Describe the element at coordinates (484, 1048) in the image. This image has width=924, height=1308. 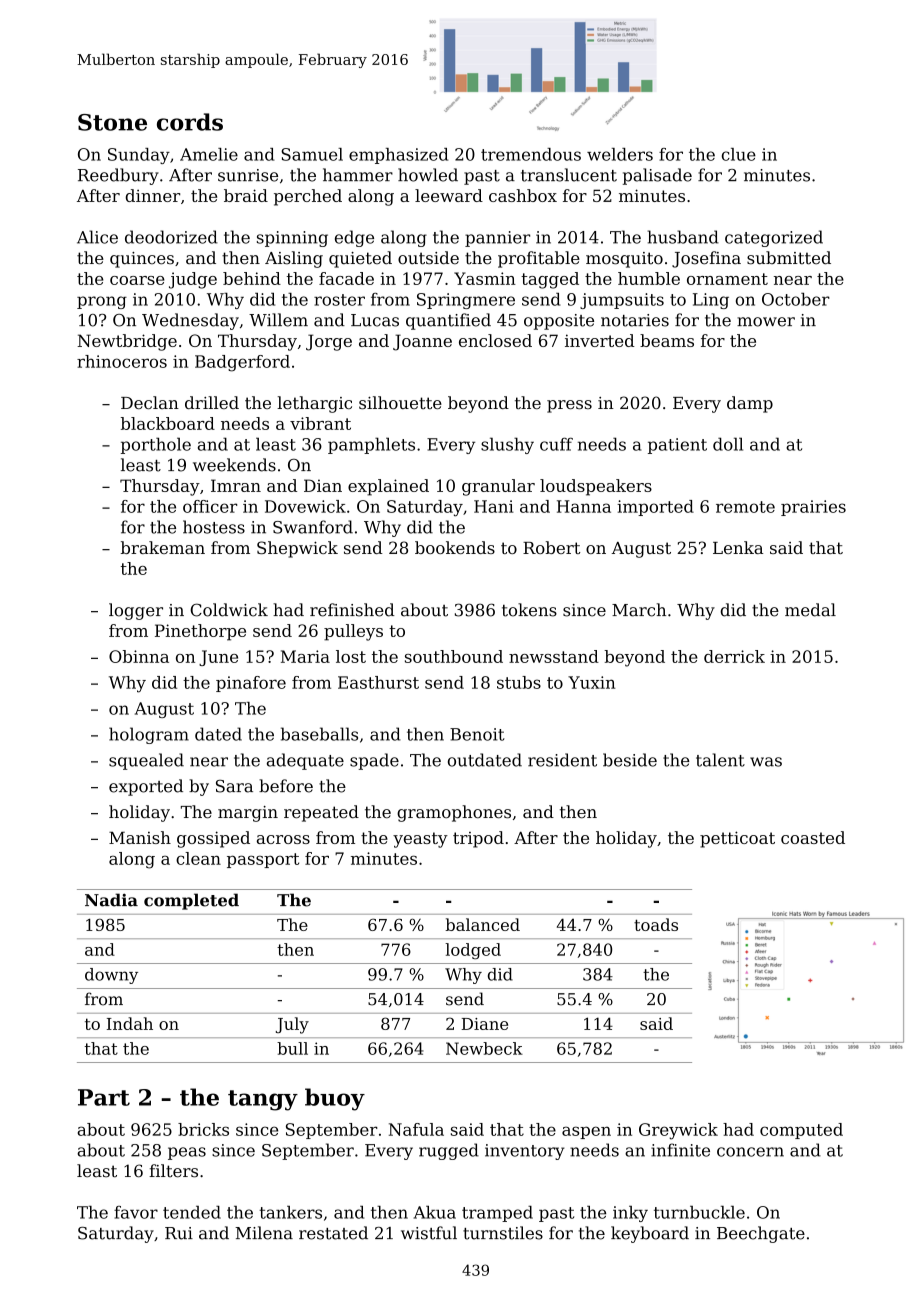
I see `Newbeck` at that location.
